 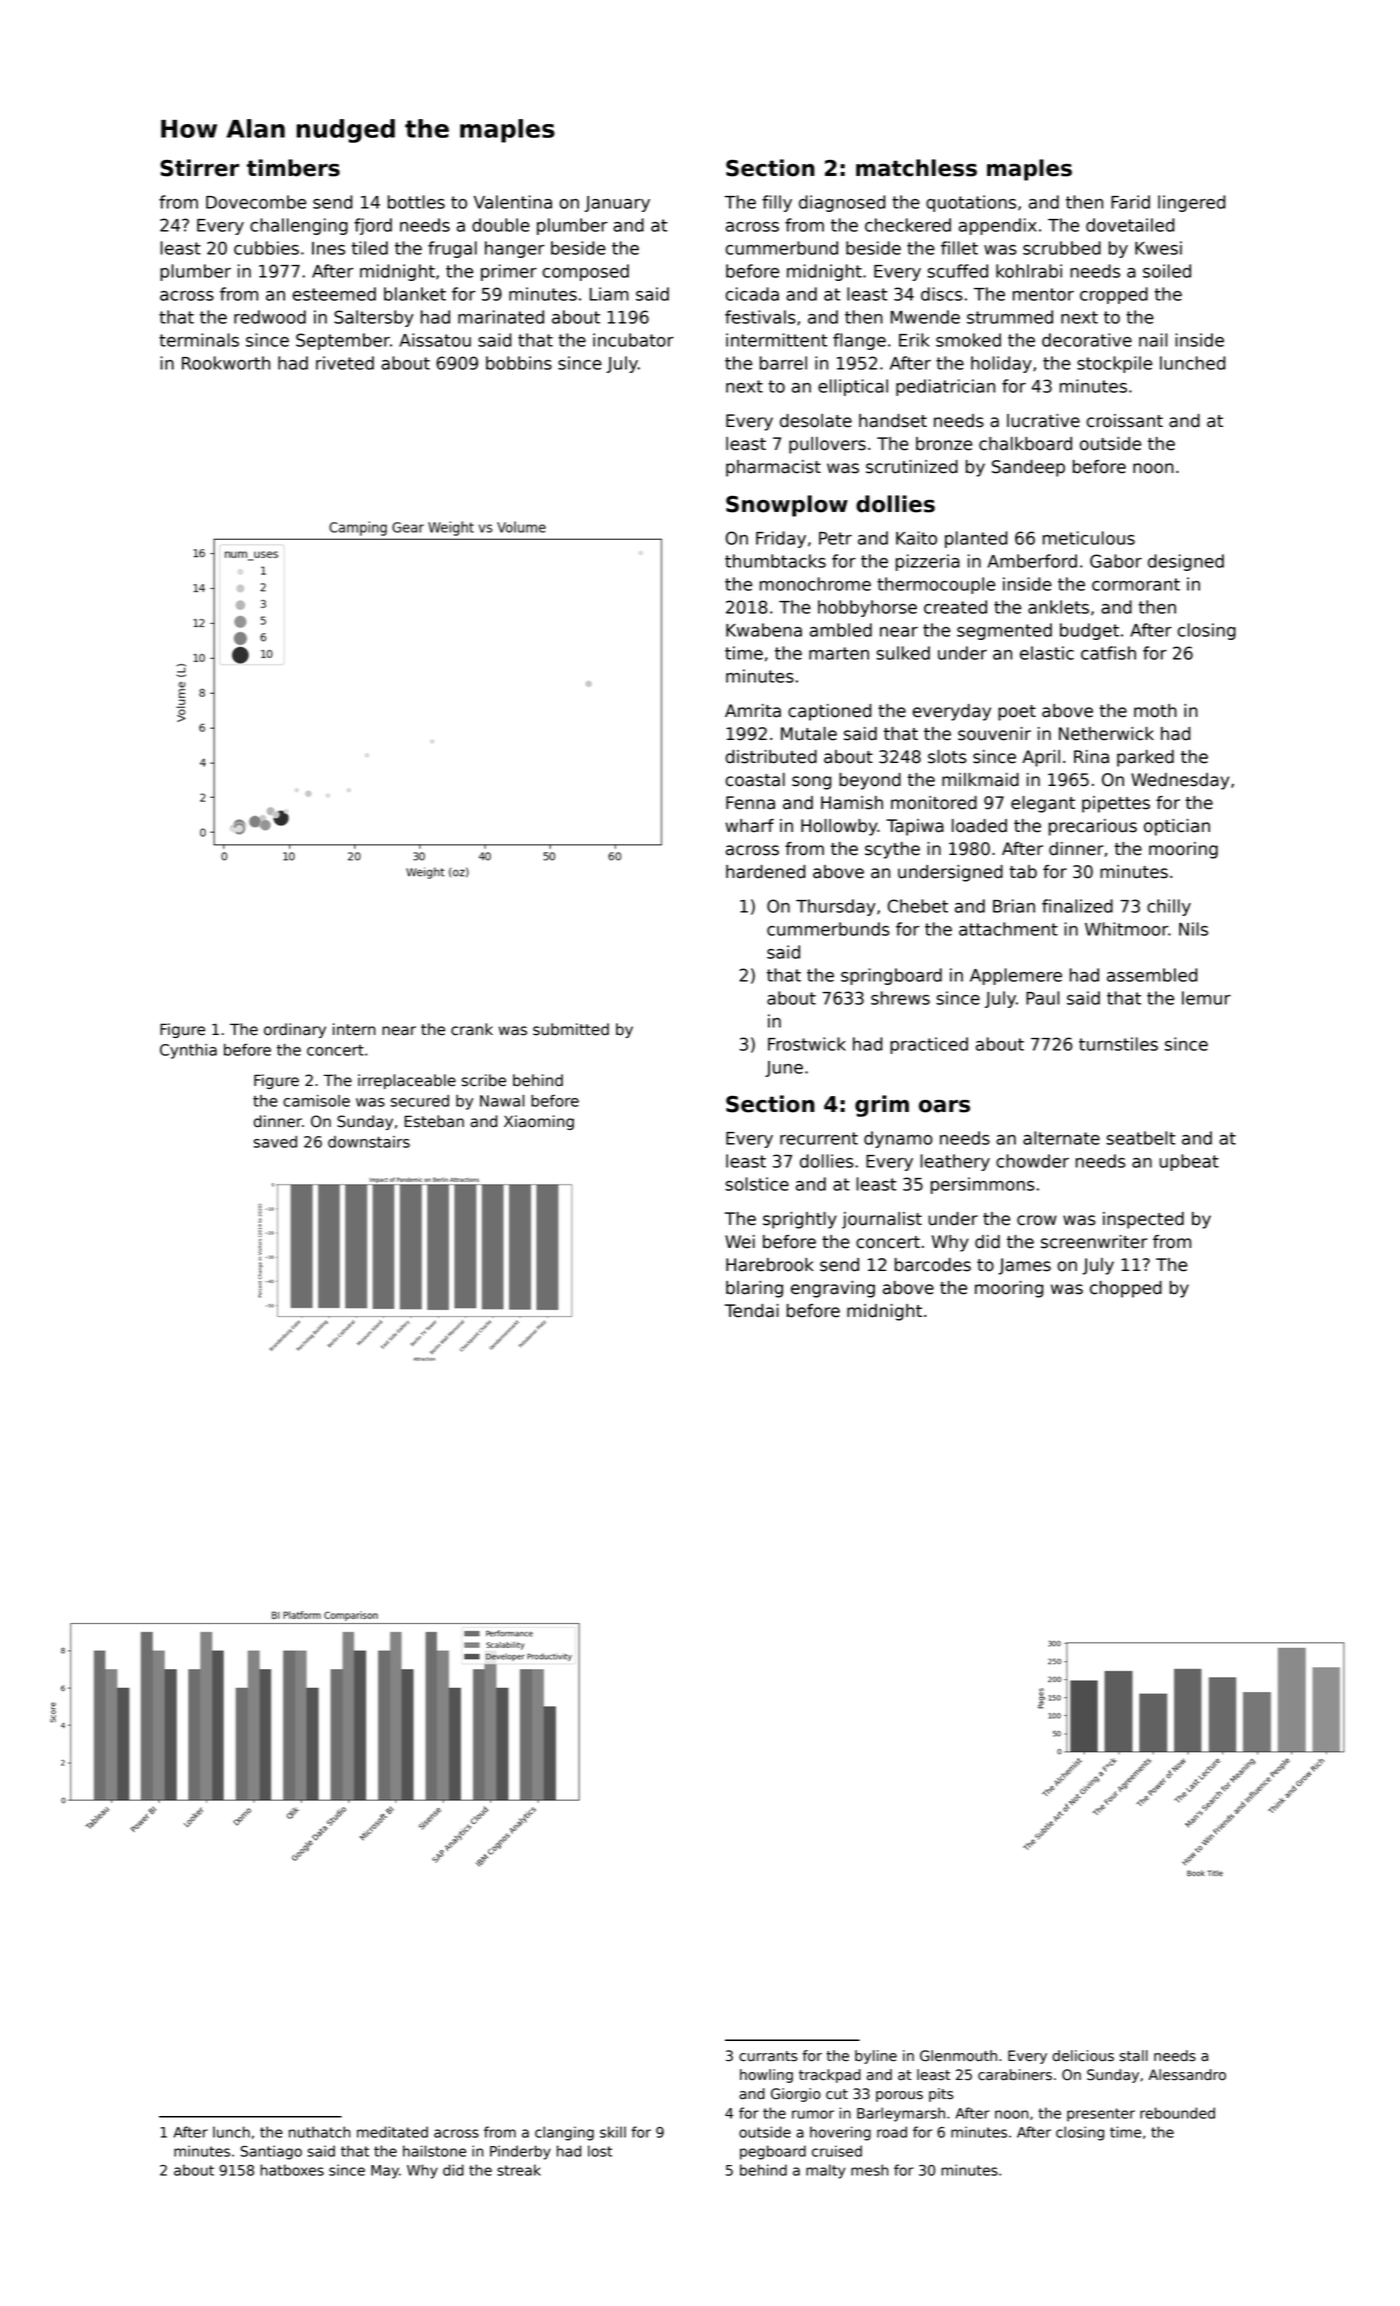 What do you see at coordinates (434, 2151) in the image?
I see `hailstone` at bounding box center [434, 2151].
